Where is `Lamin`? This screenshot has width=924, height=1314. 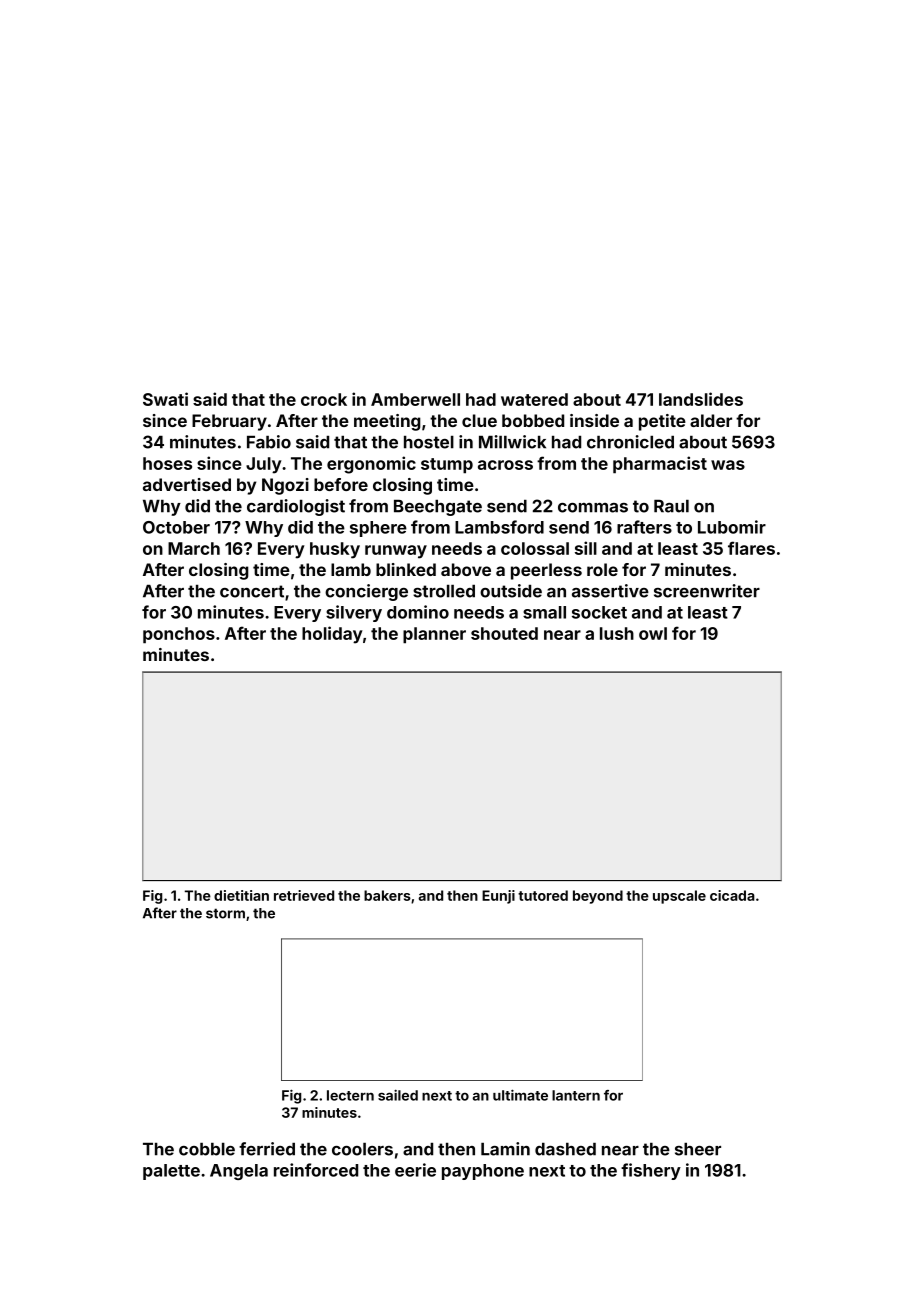 Lamin is located at coordinates (505, 1149).
